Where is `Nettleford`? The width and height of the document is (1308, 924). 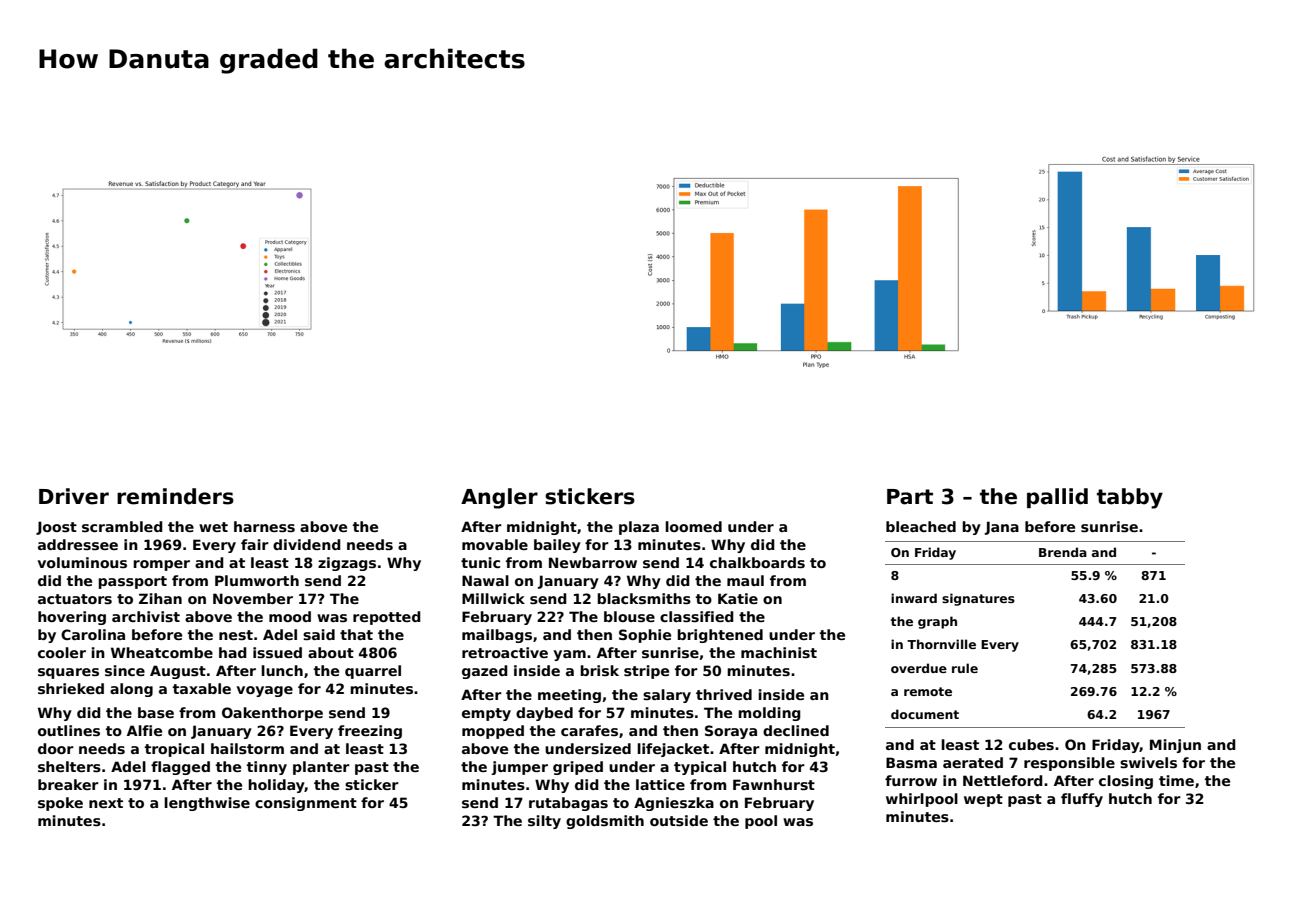 Nettleford is located at coordinates (1003, 780).
